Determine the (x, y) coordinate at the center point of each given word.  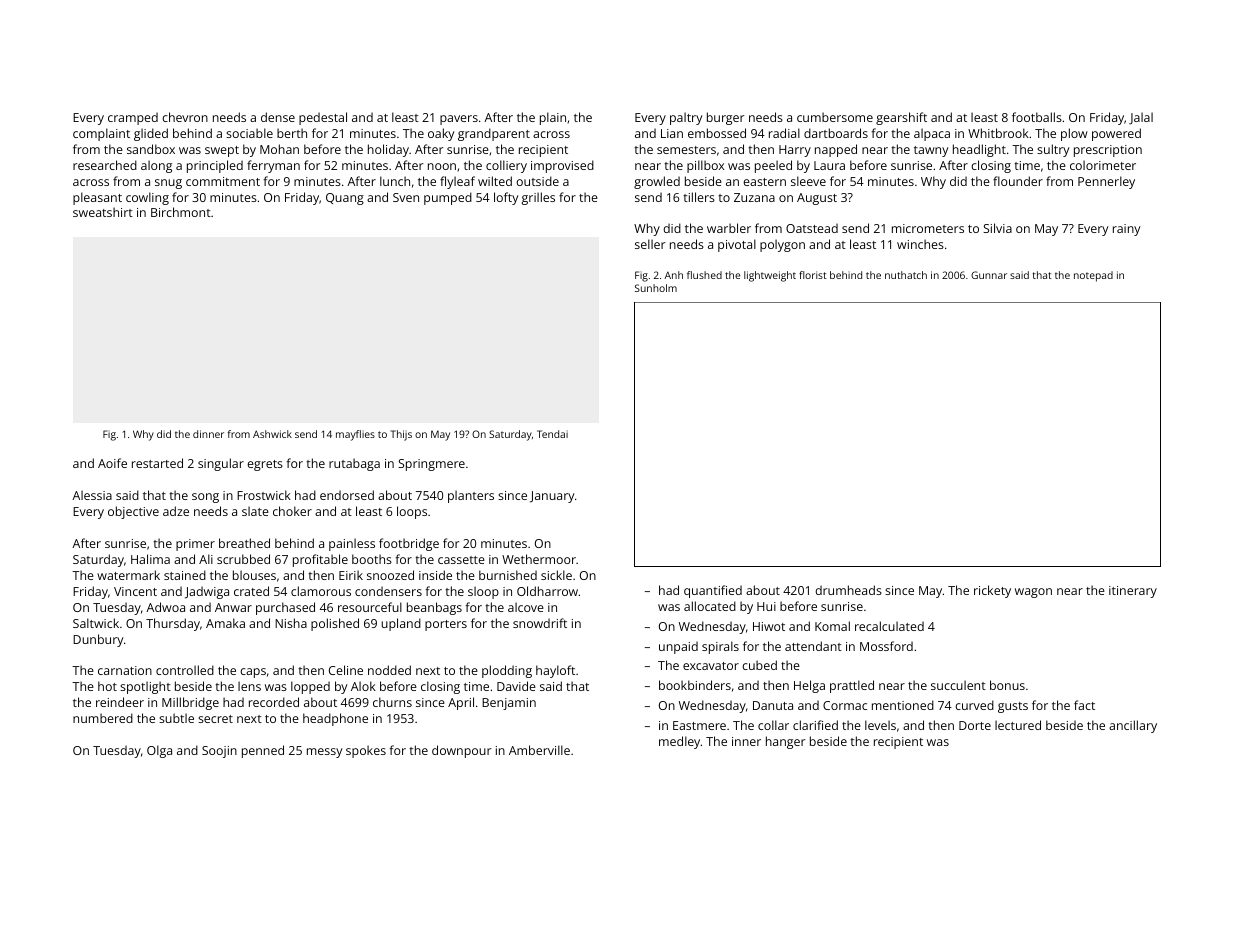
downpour (461, 751)
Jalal (1141, 118)
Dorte (975, 725)
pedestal (323, 118)
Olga (159, 751)
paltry (686, 118)
